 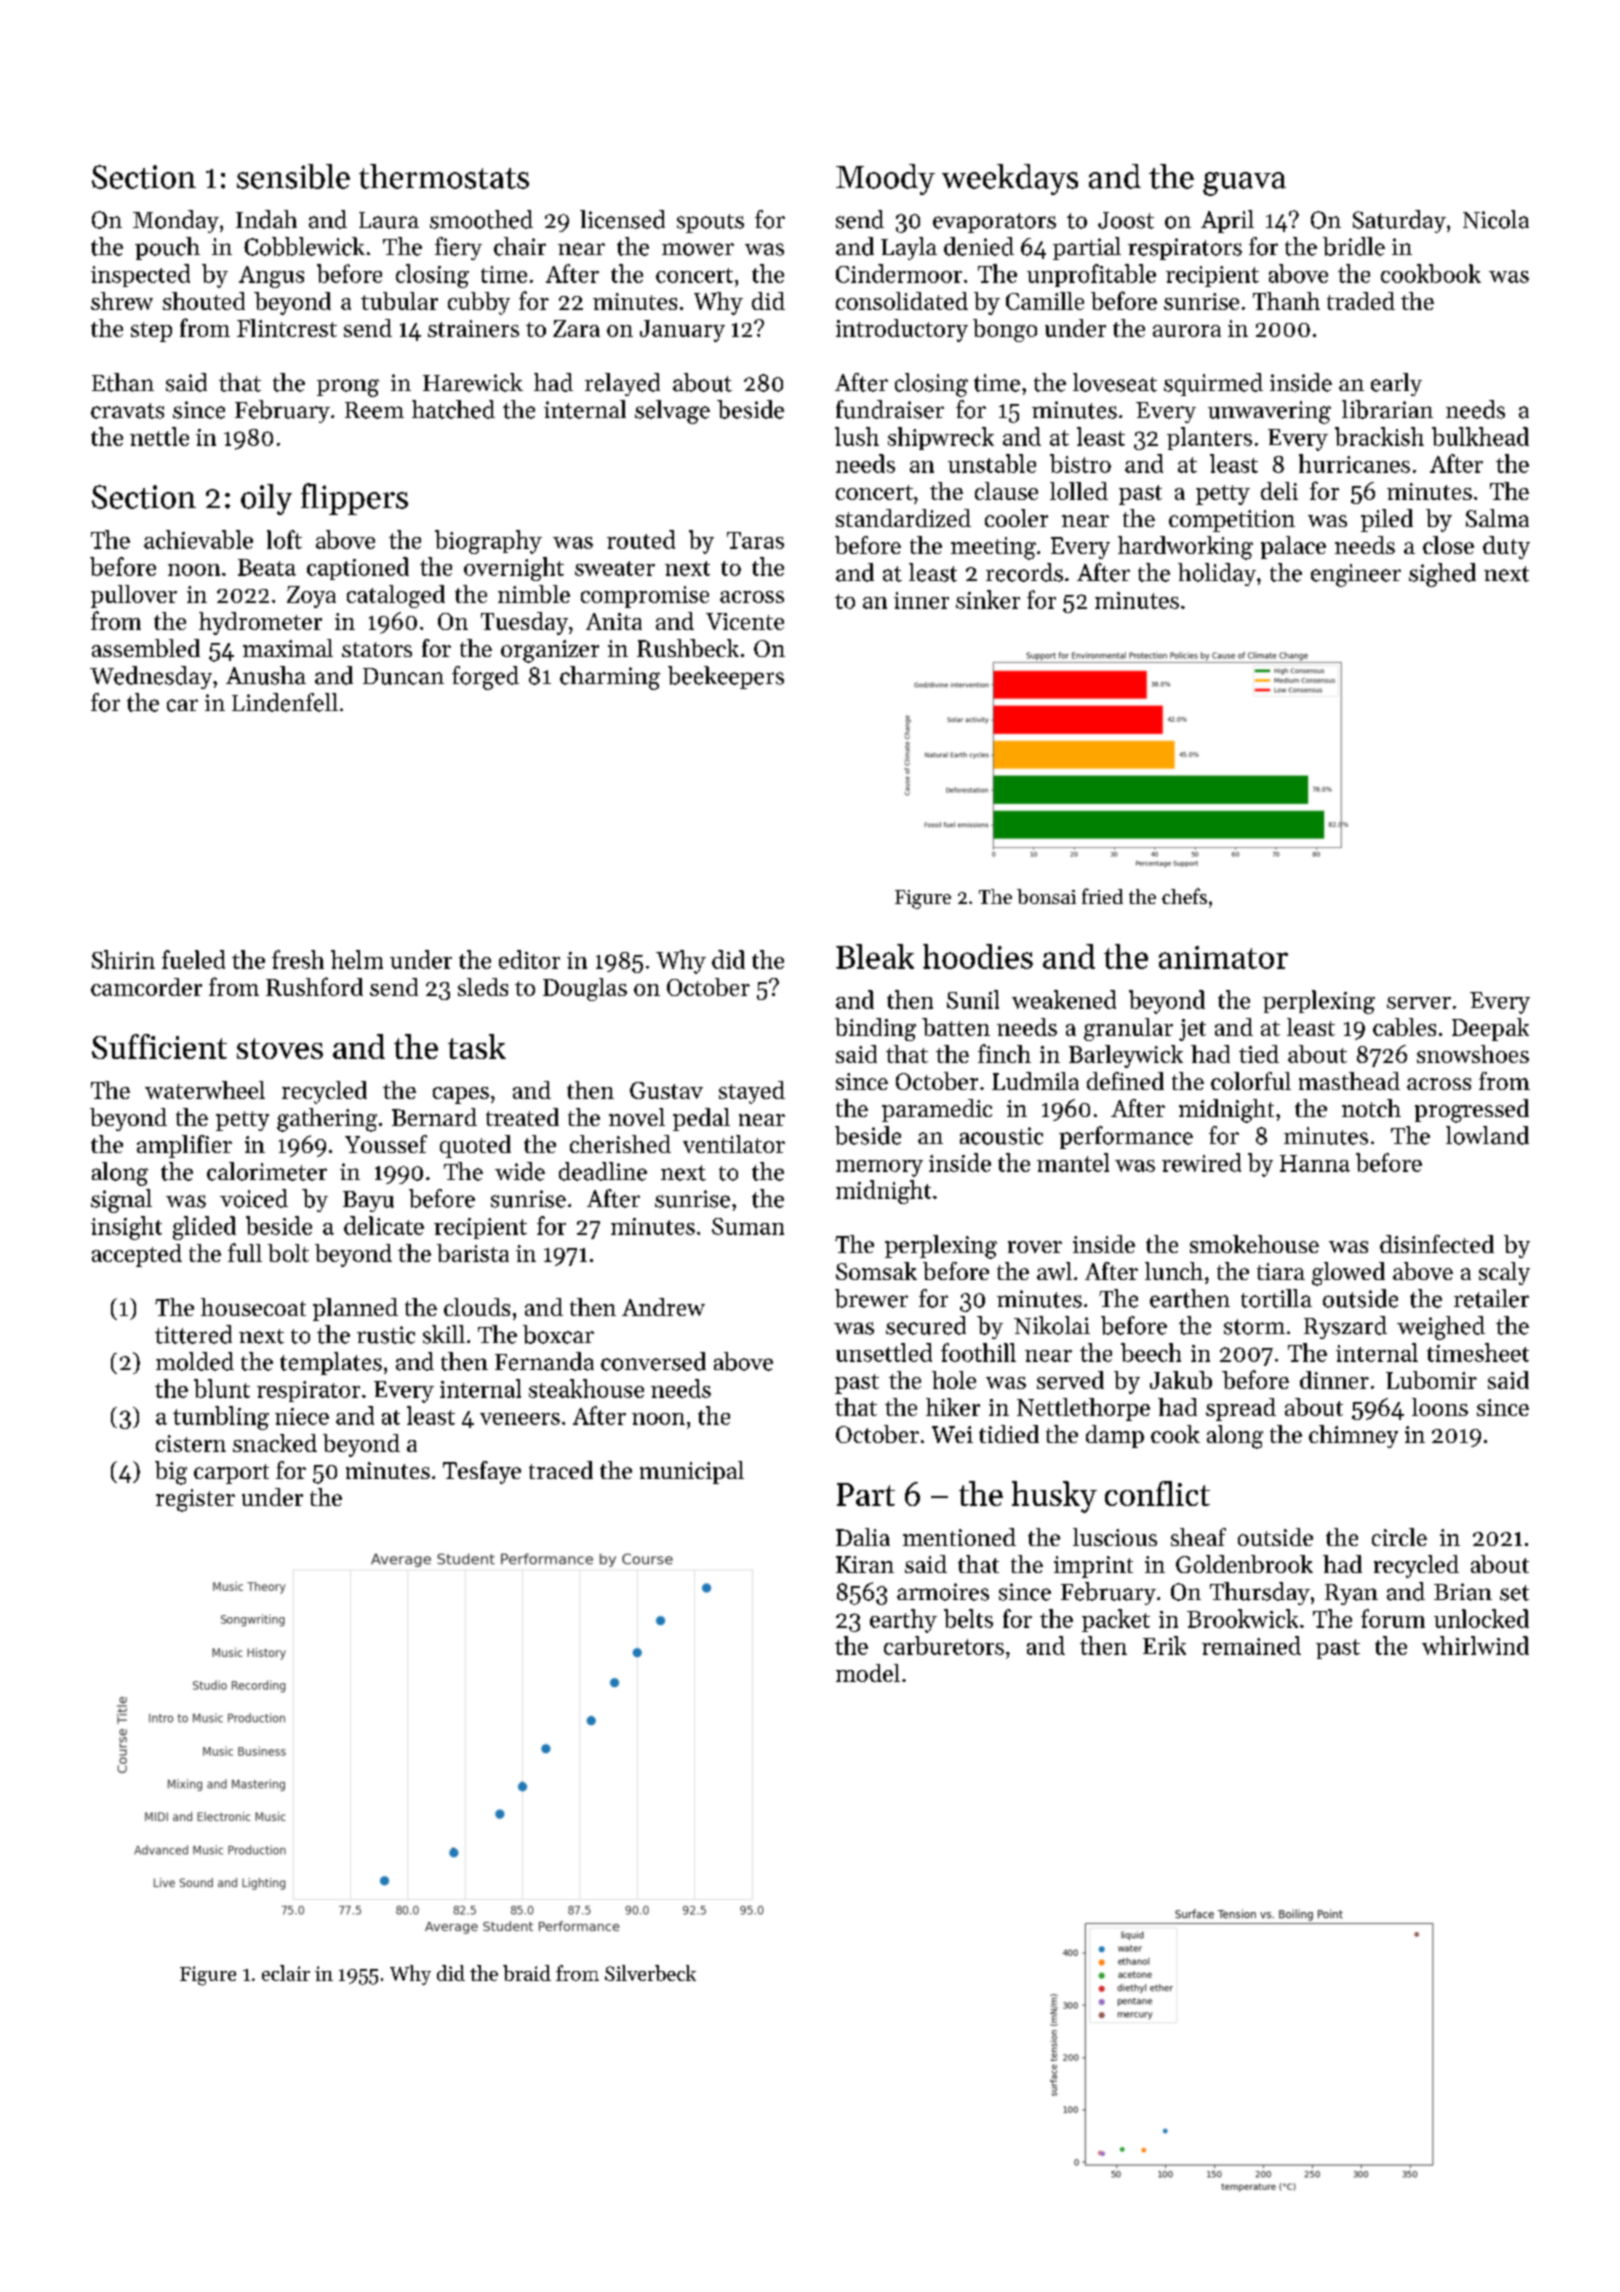 What do you see at coordinates (1164, 1645) in the image?
I see `Erik` at bounding box center [1164, 1645].
